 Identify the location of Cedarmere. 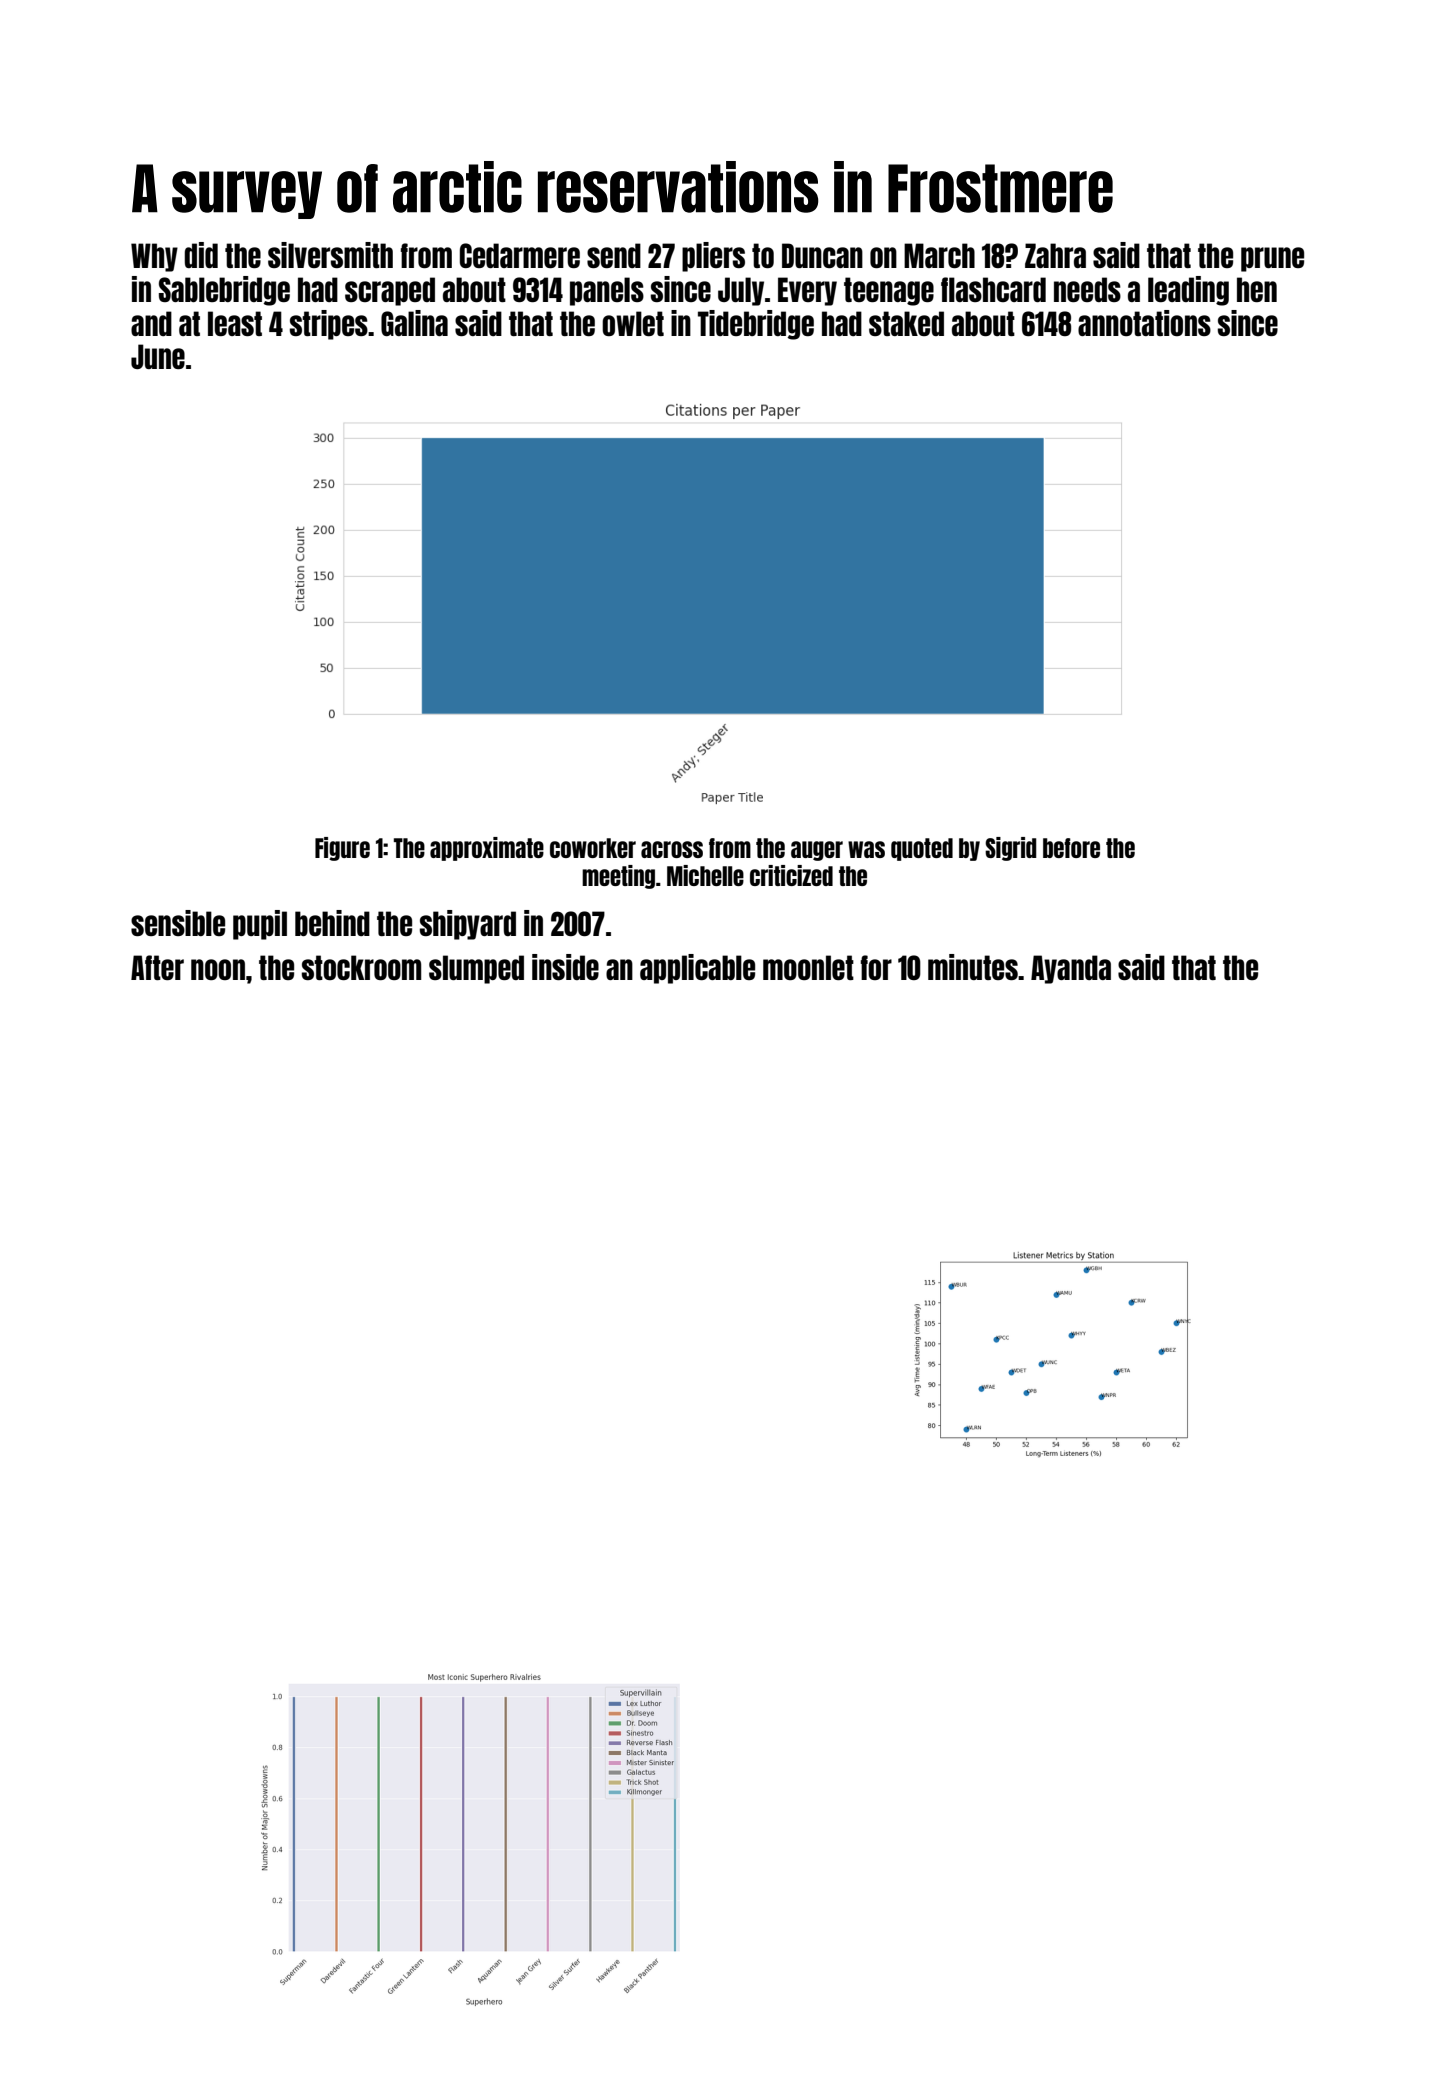
(520, 255).
